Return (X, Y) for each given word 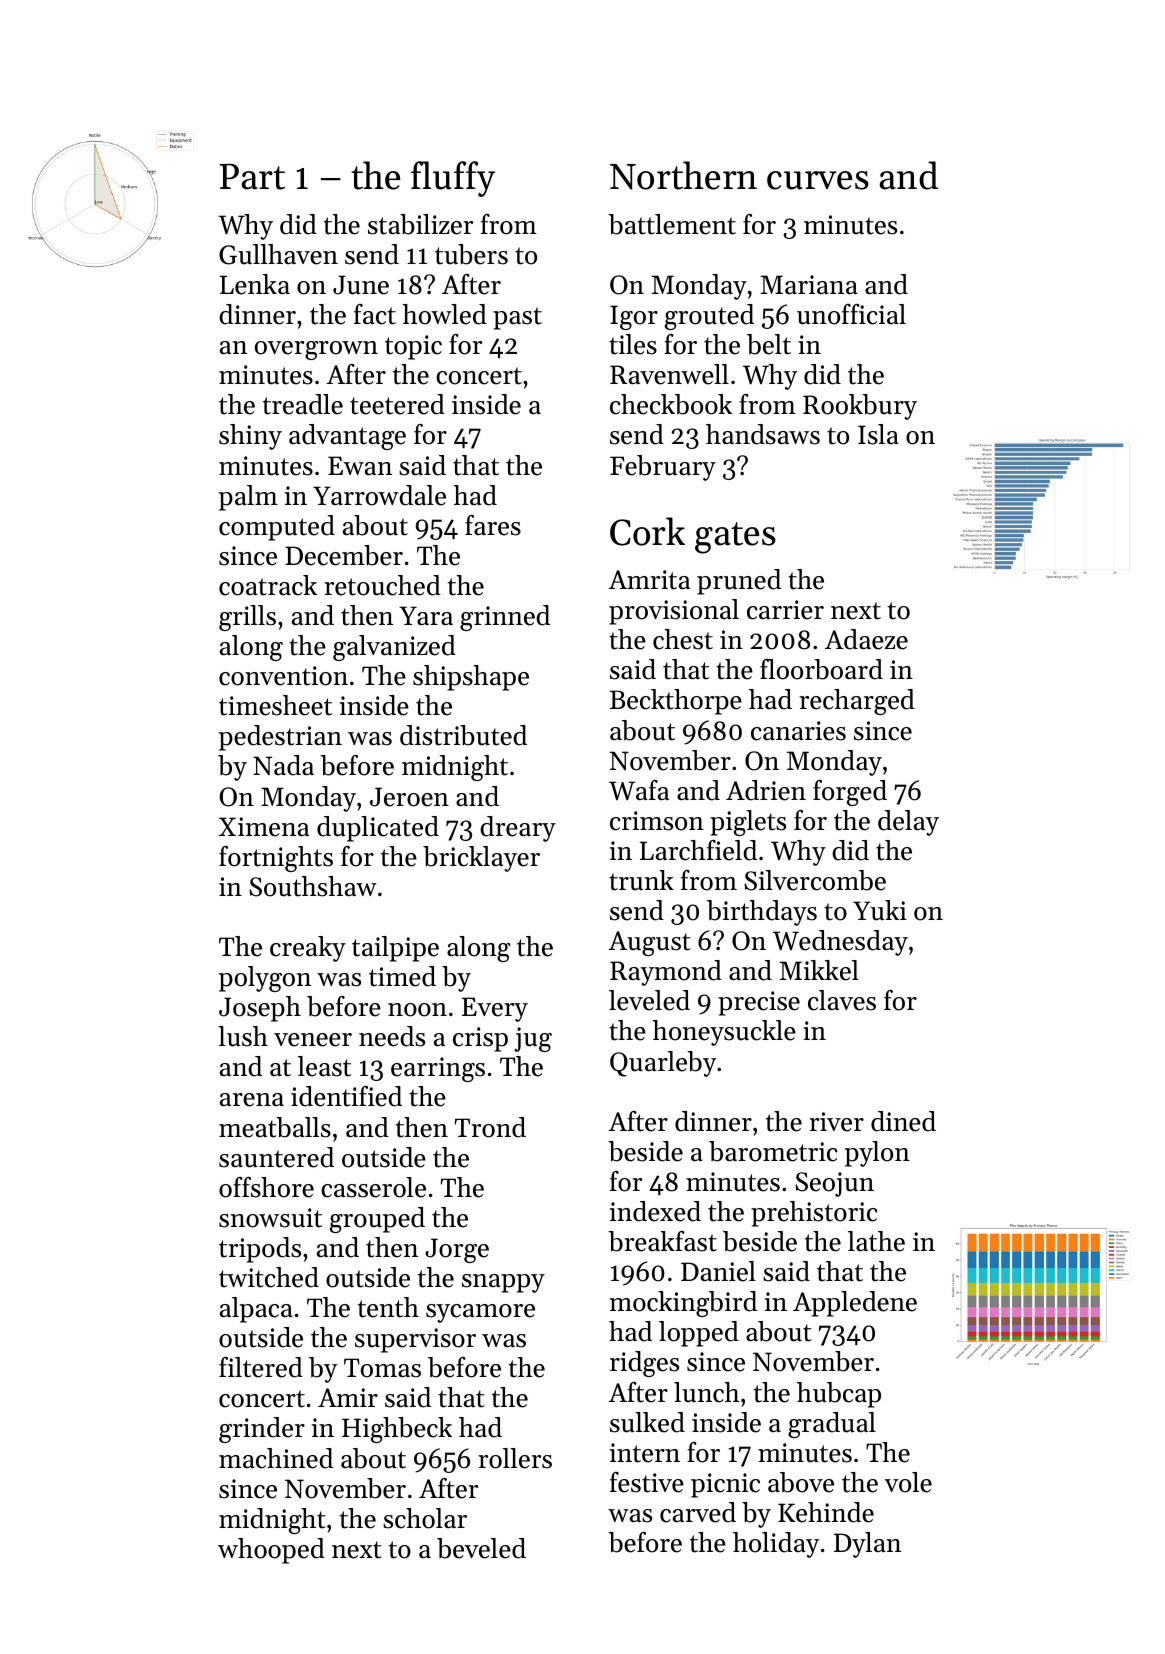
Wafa (639, 790)
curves (818, 180)
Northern (683, 175)
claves (842, 1000)
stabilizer (420, 224)
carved (698, 1512)
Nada (283, 765)
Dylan (867, 1545)
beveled (481, 1548)
